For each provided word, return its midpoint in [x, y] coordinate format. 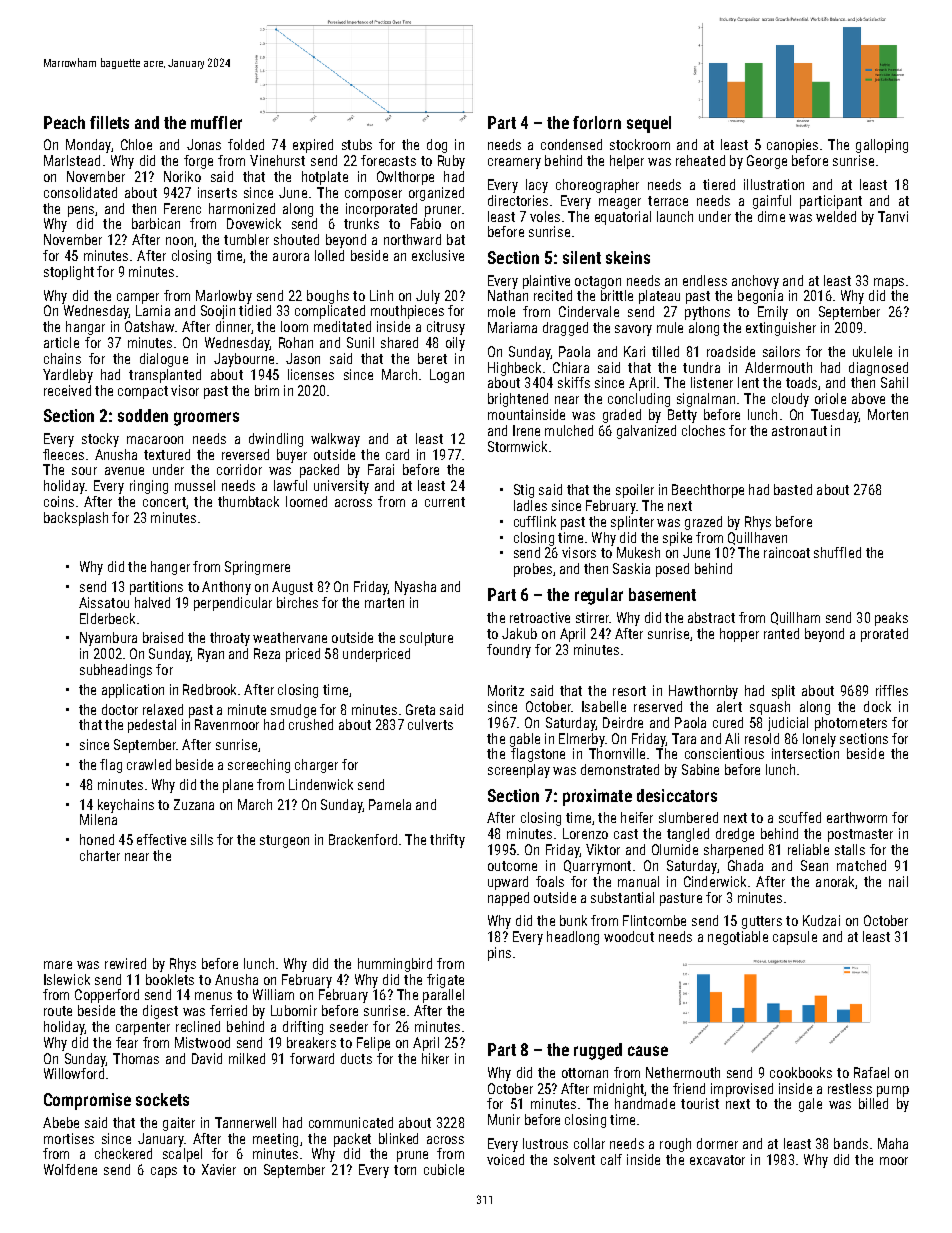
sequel [649, 124]
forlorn [597, 122]
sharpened [733, 851]
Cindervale [589, 311]
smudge [293, 711]
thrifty [447, 841]
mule [670, 327]
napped [508, 899]
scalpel [182, 1155]
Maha [893, 1143]
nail [898, 881]
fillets [109, 122]
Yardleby [68, 376]
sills [202, 839]
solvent [574, 1159]
